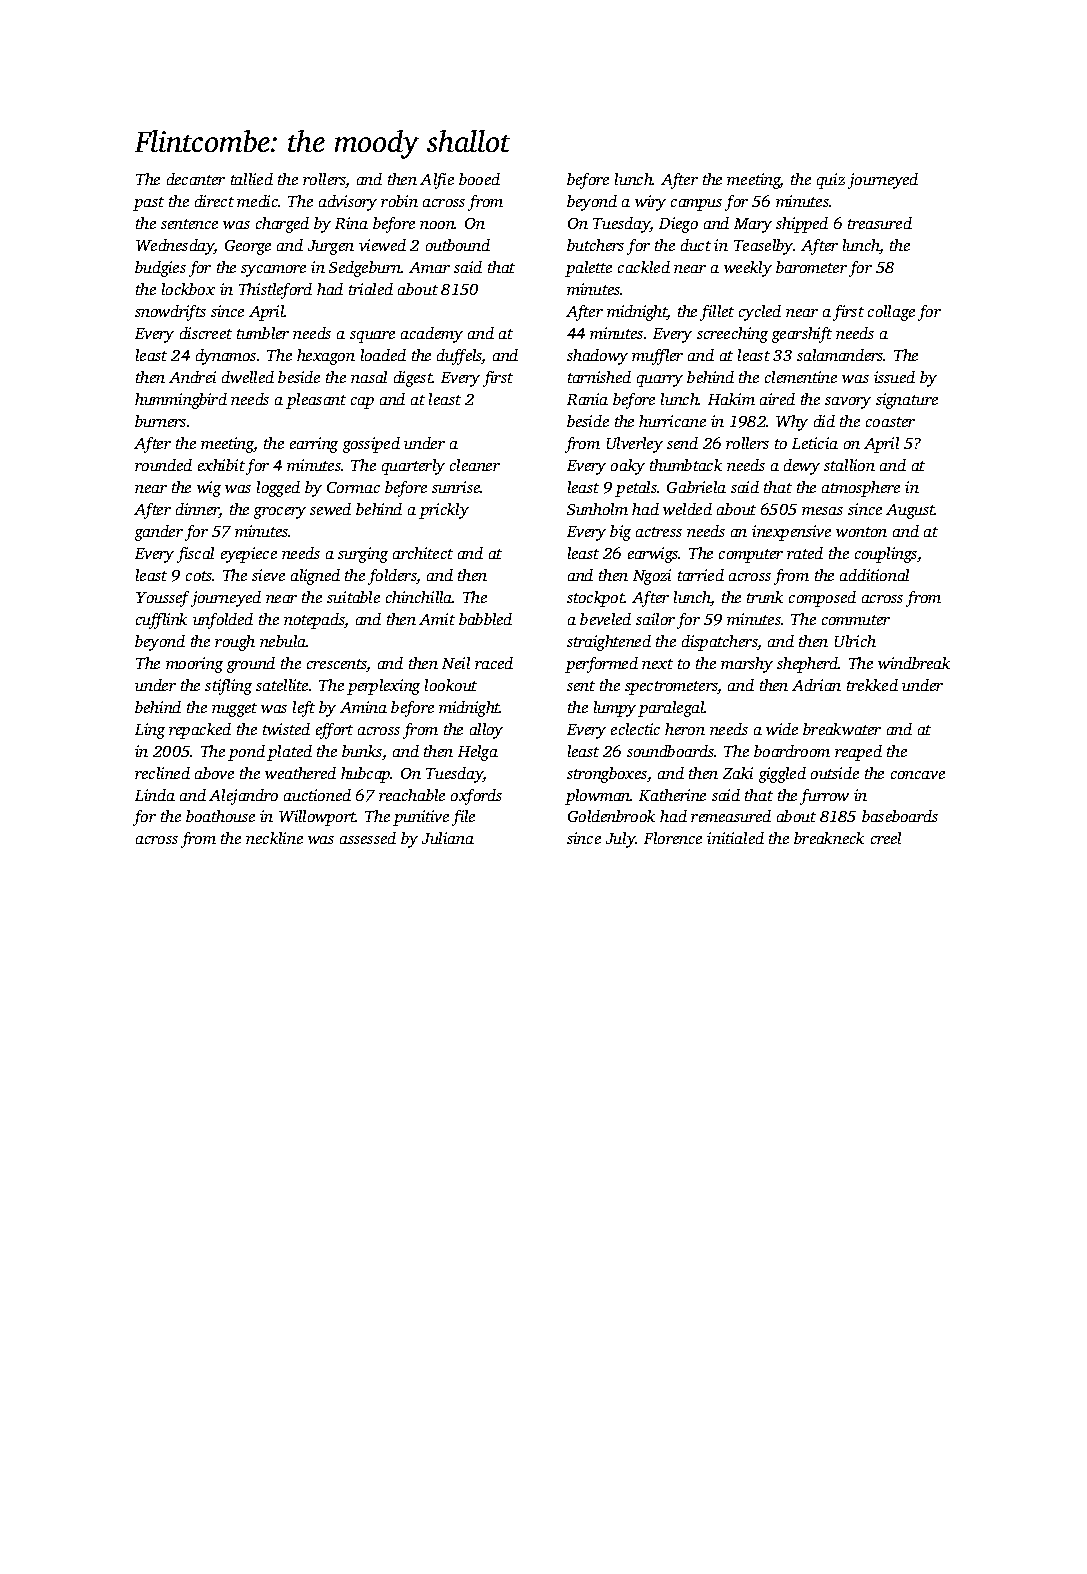 This image has width=1087, height=1574. I want to click on pleasant, so click(316, 401).
